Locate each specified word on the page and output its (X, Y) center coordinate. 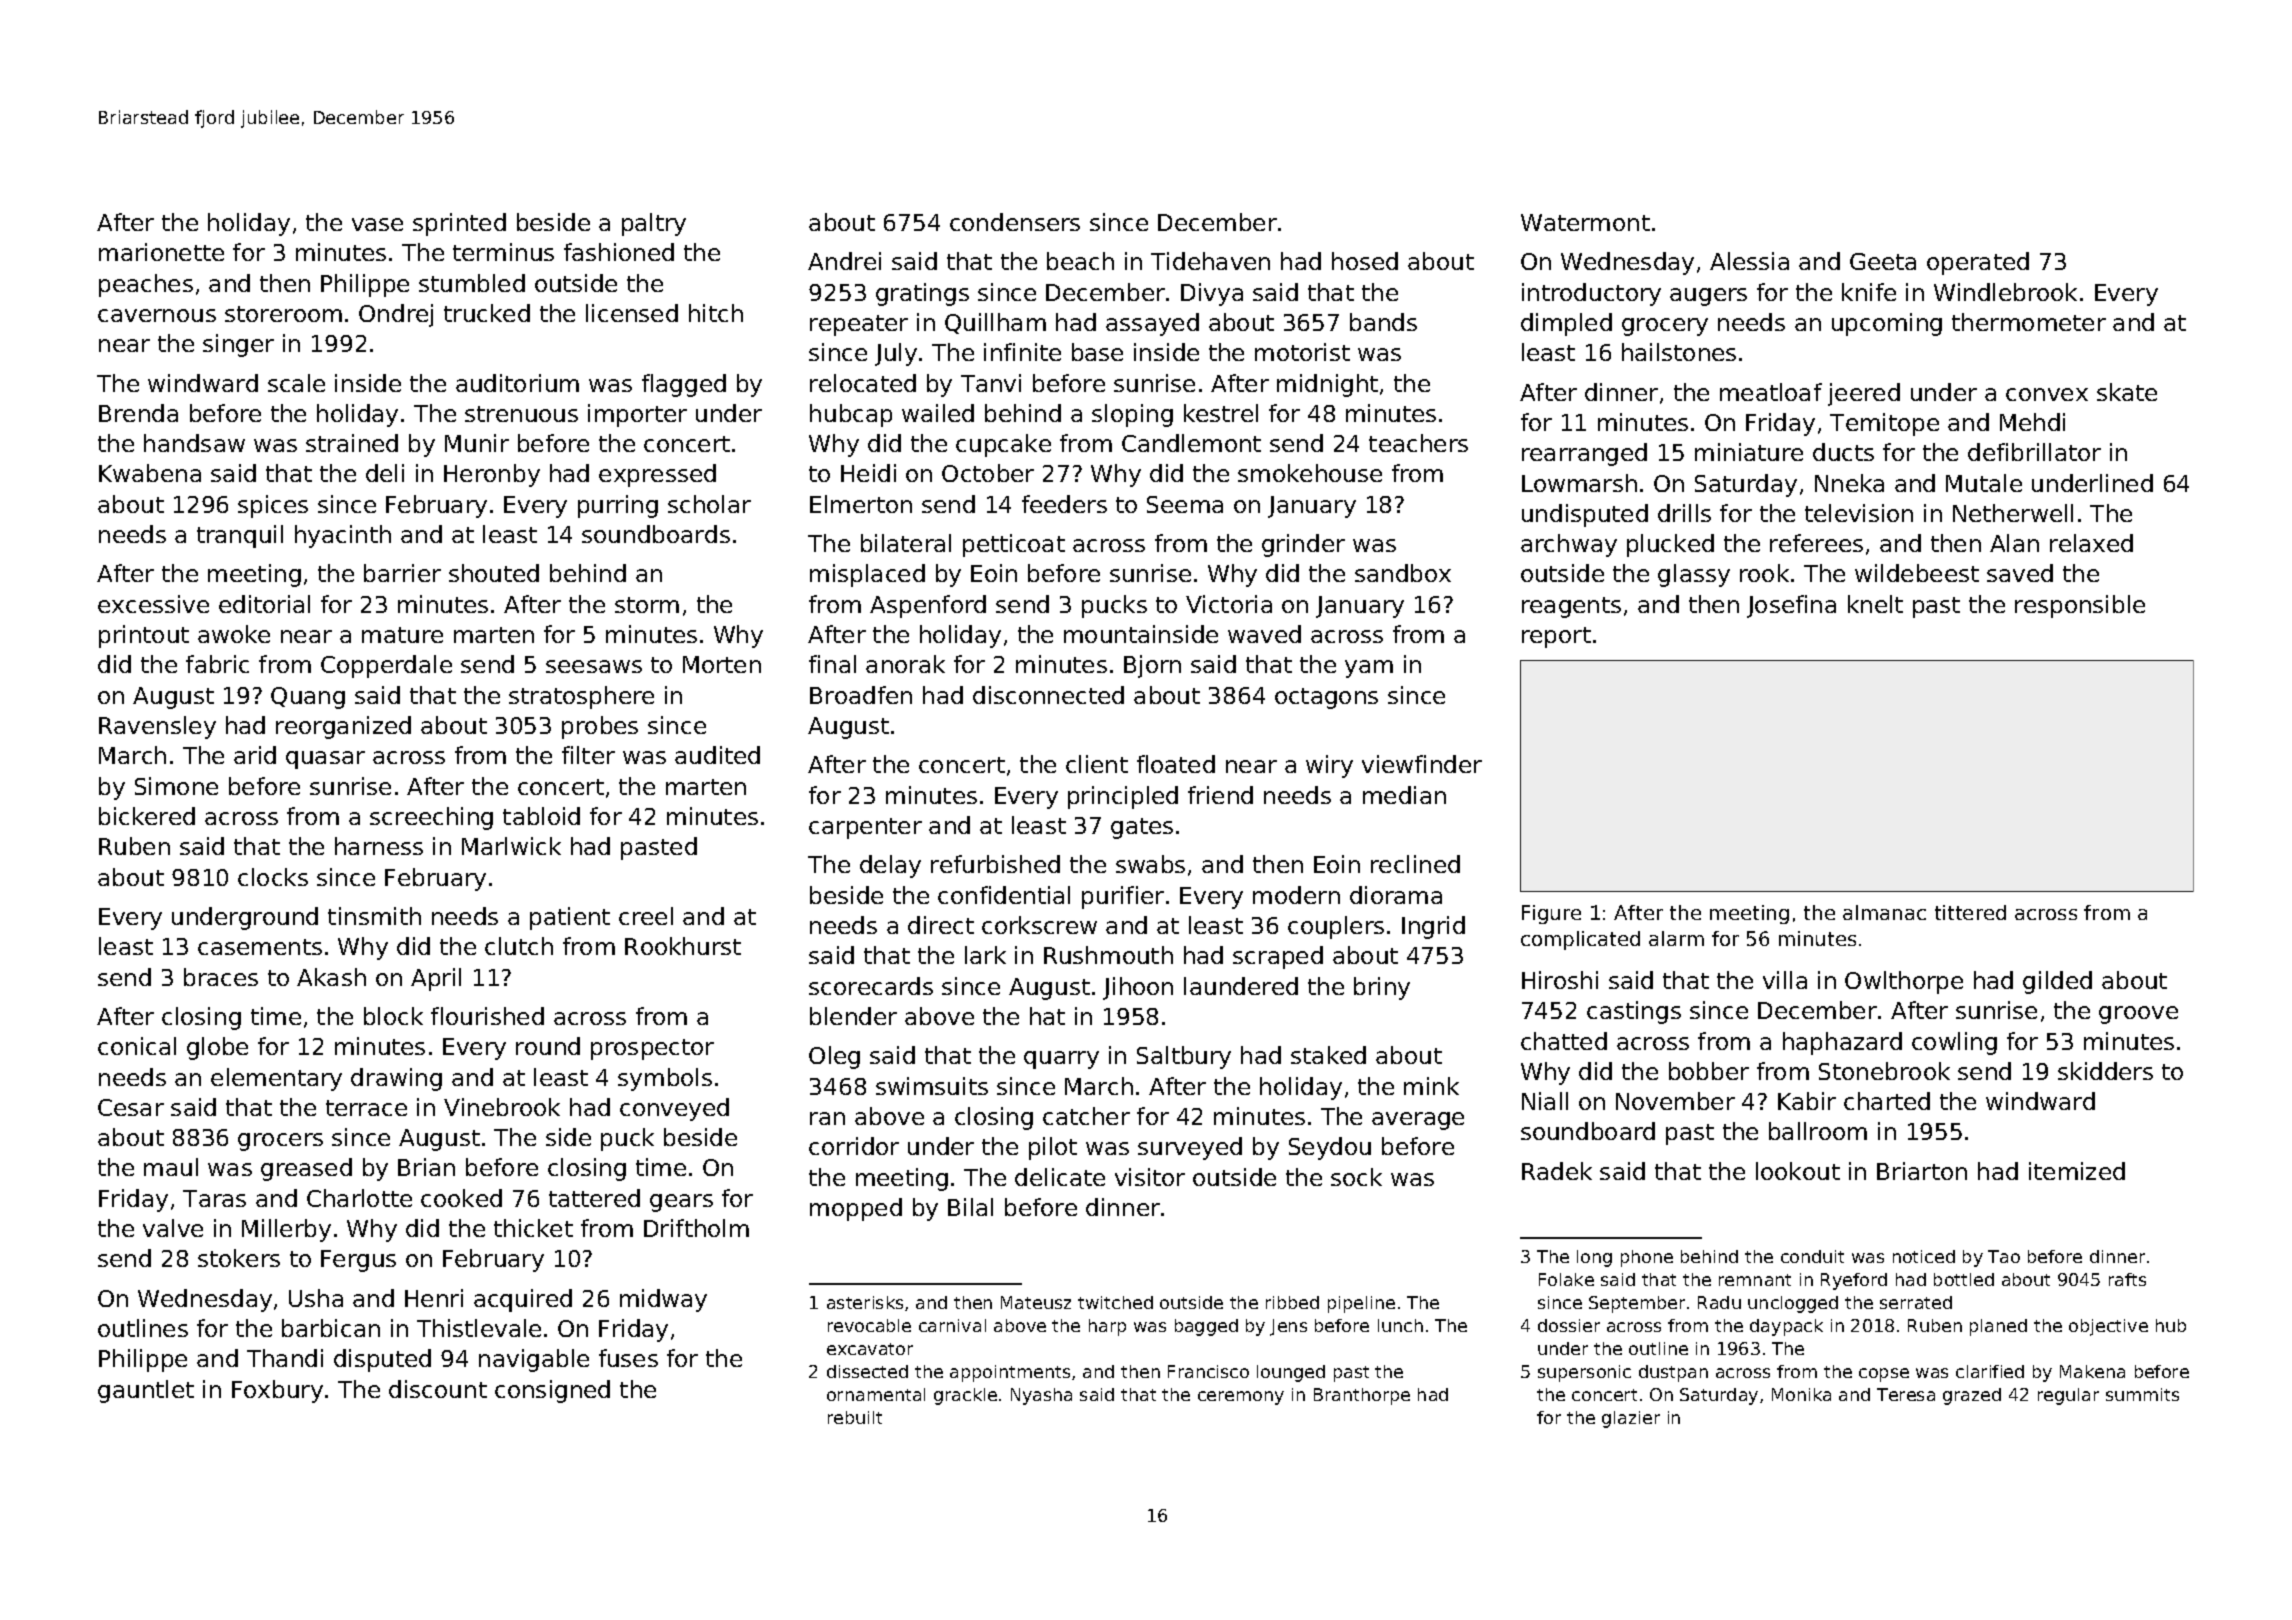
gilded (2057, 982)
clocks (273, 877)
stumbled (472, 283)
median (1404, 795)
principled (1123, 797)
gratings (922, 294)
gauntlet (146, 1391)
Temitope (1884, 424)
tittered (1970, 912)
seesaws (594, 666)
